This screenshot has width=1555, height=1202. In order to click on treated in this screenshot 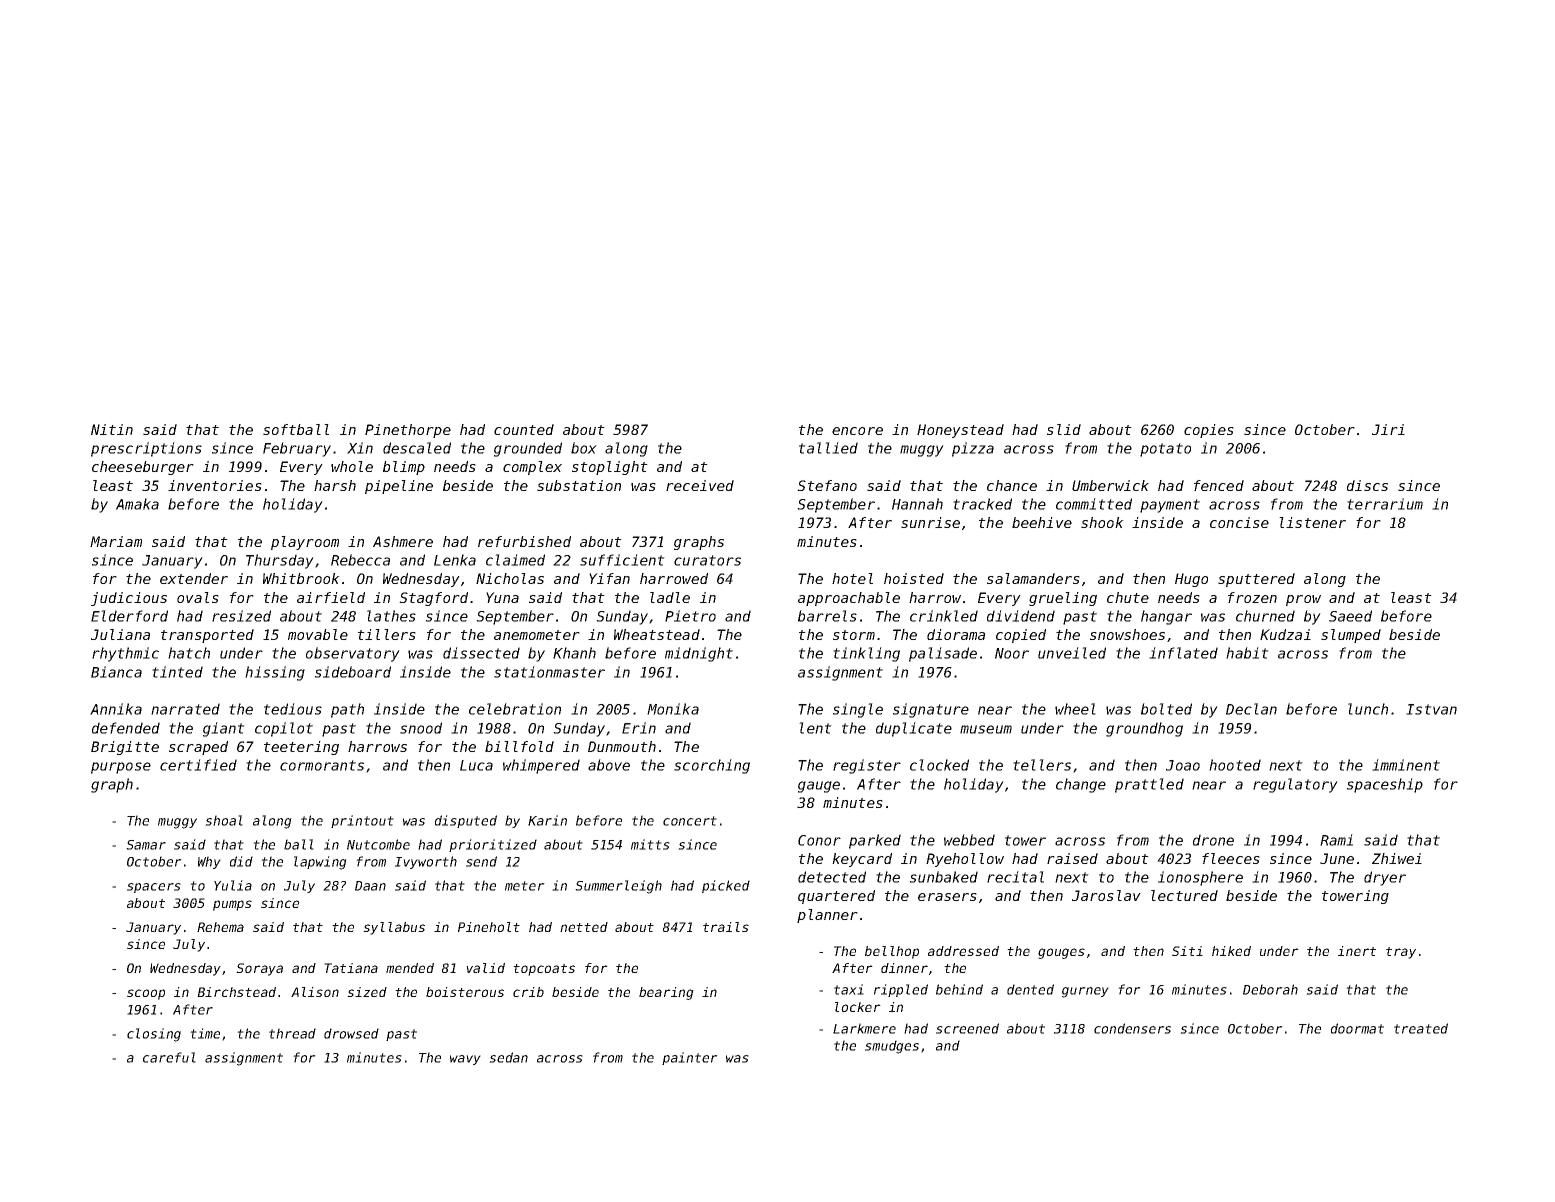, I will do `click(1421, 1028)`.
